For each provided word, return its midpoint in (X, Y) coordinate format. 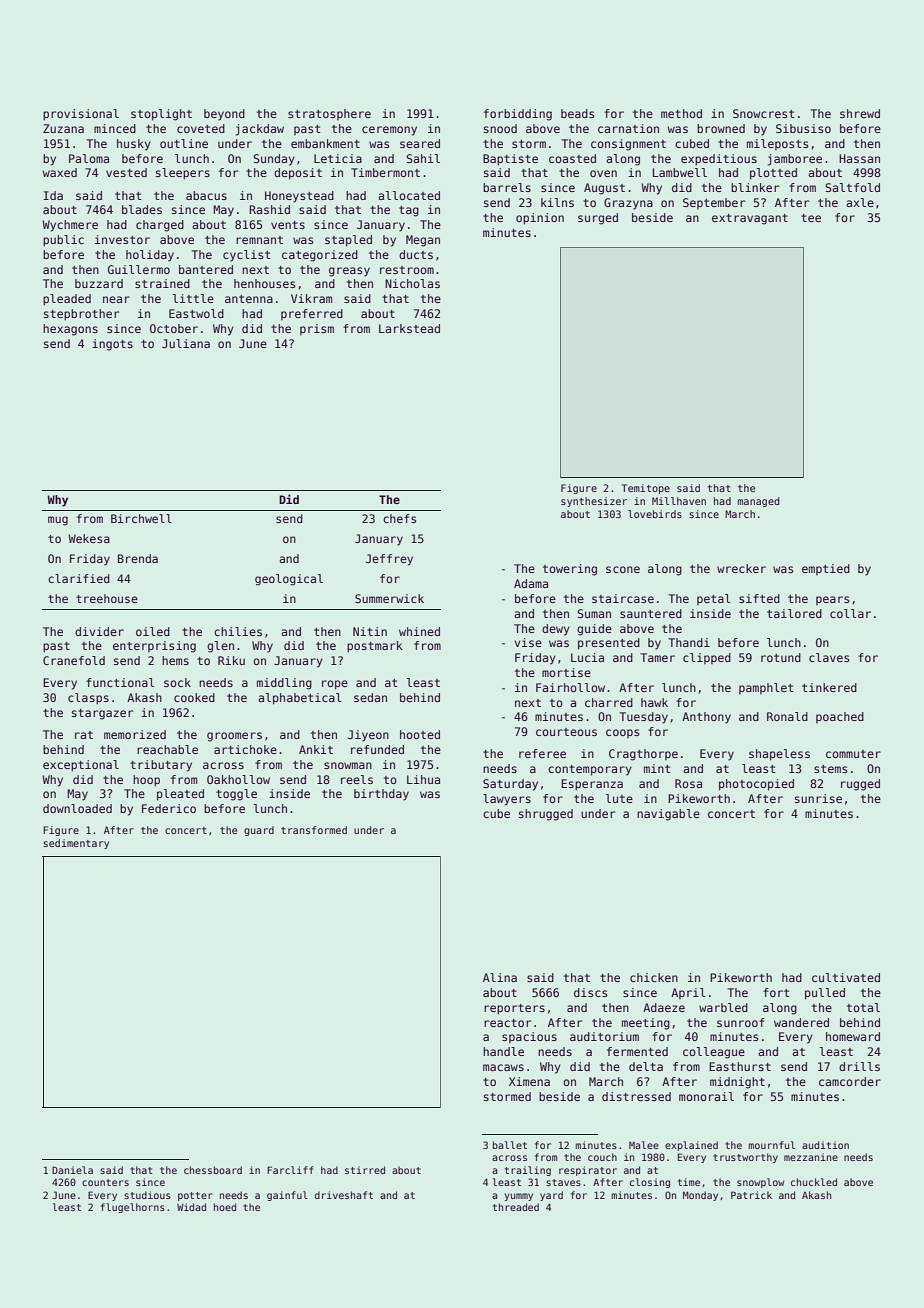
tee (811, 218)
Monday (700, 1196)
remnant (259, 240)
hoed (225, 1207)
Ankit (316, 749)
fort (776, 992)
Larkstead (409, 328)
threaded (516, 1207)
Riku (231, 660)
